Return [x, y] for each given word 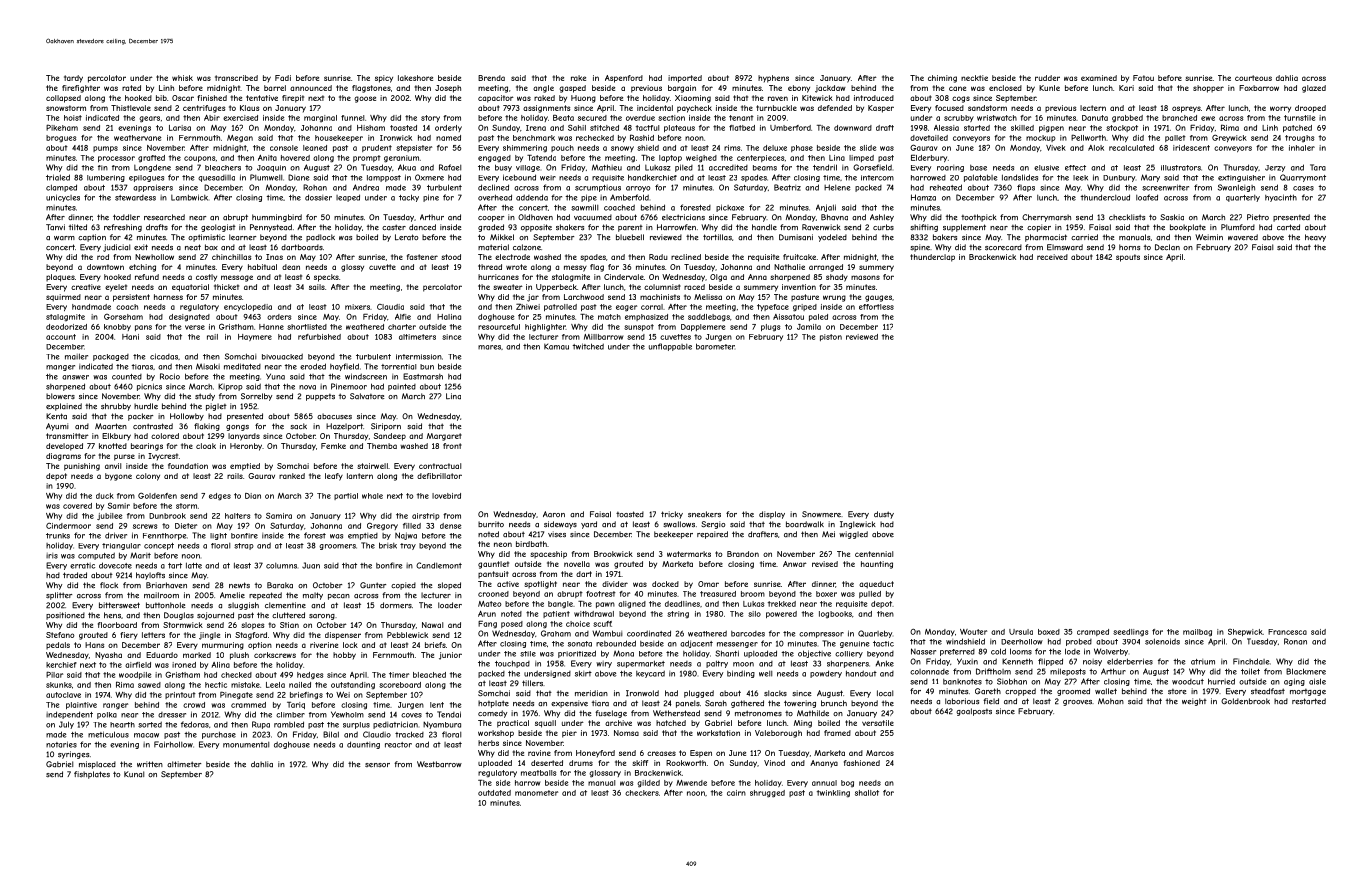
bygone [118, 477]
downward [853, 128]
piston [831, 337]
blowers [60, 396]
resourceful [499, 327]
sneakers [704, 514]
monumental [246, 745]
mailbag [1197, 633]
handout [861, 673]
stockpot [1122, 128]
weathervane [137, 138]
